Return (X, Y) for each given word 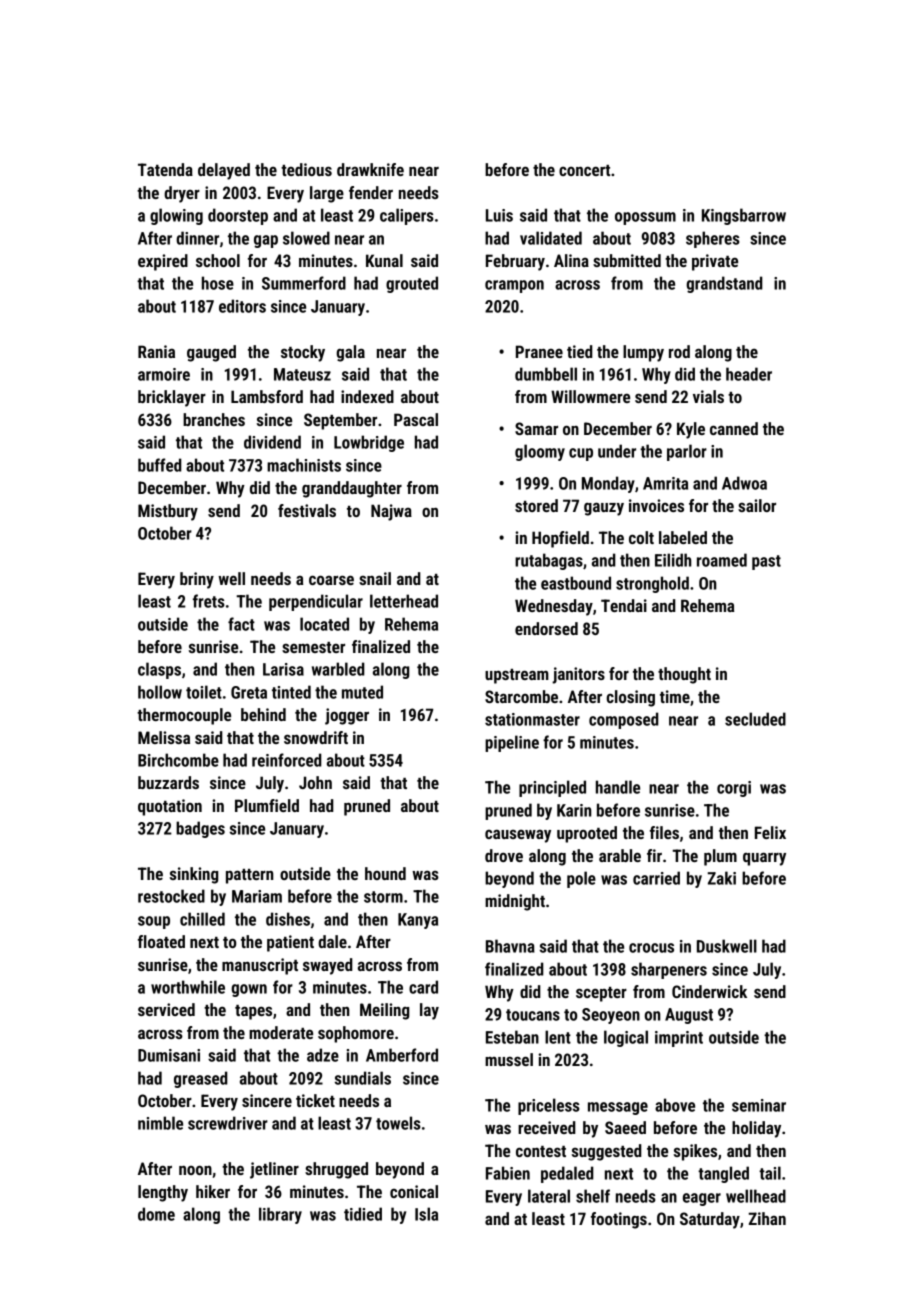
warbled (338, 669)
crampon (514, 286)
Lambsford (267, 396)
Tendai (624, 605)
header (749, 374)
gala (350, 353)
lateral (549, 1196)
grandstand (724, 284)
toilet (204, 692)
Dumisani (169, 1055)
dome (156, 1214)
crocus (651, 948)
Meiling (384, 1011)
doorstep (238, 216)
